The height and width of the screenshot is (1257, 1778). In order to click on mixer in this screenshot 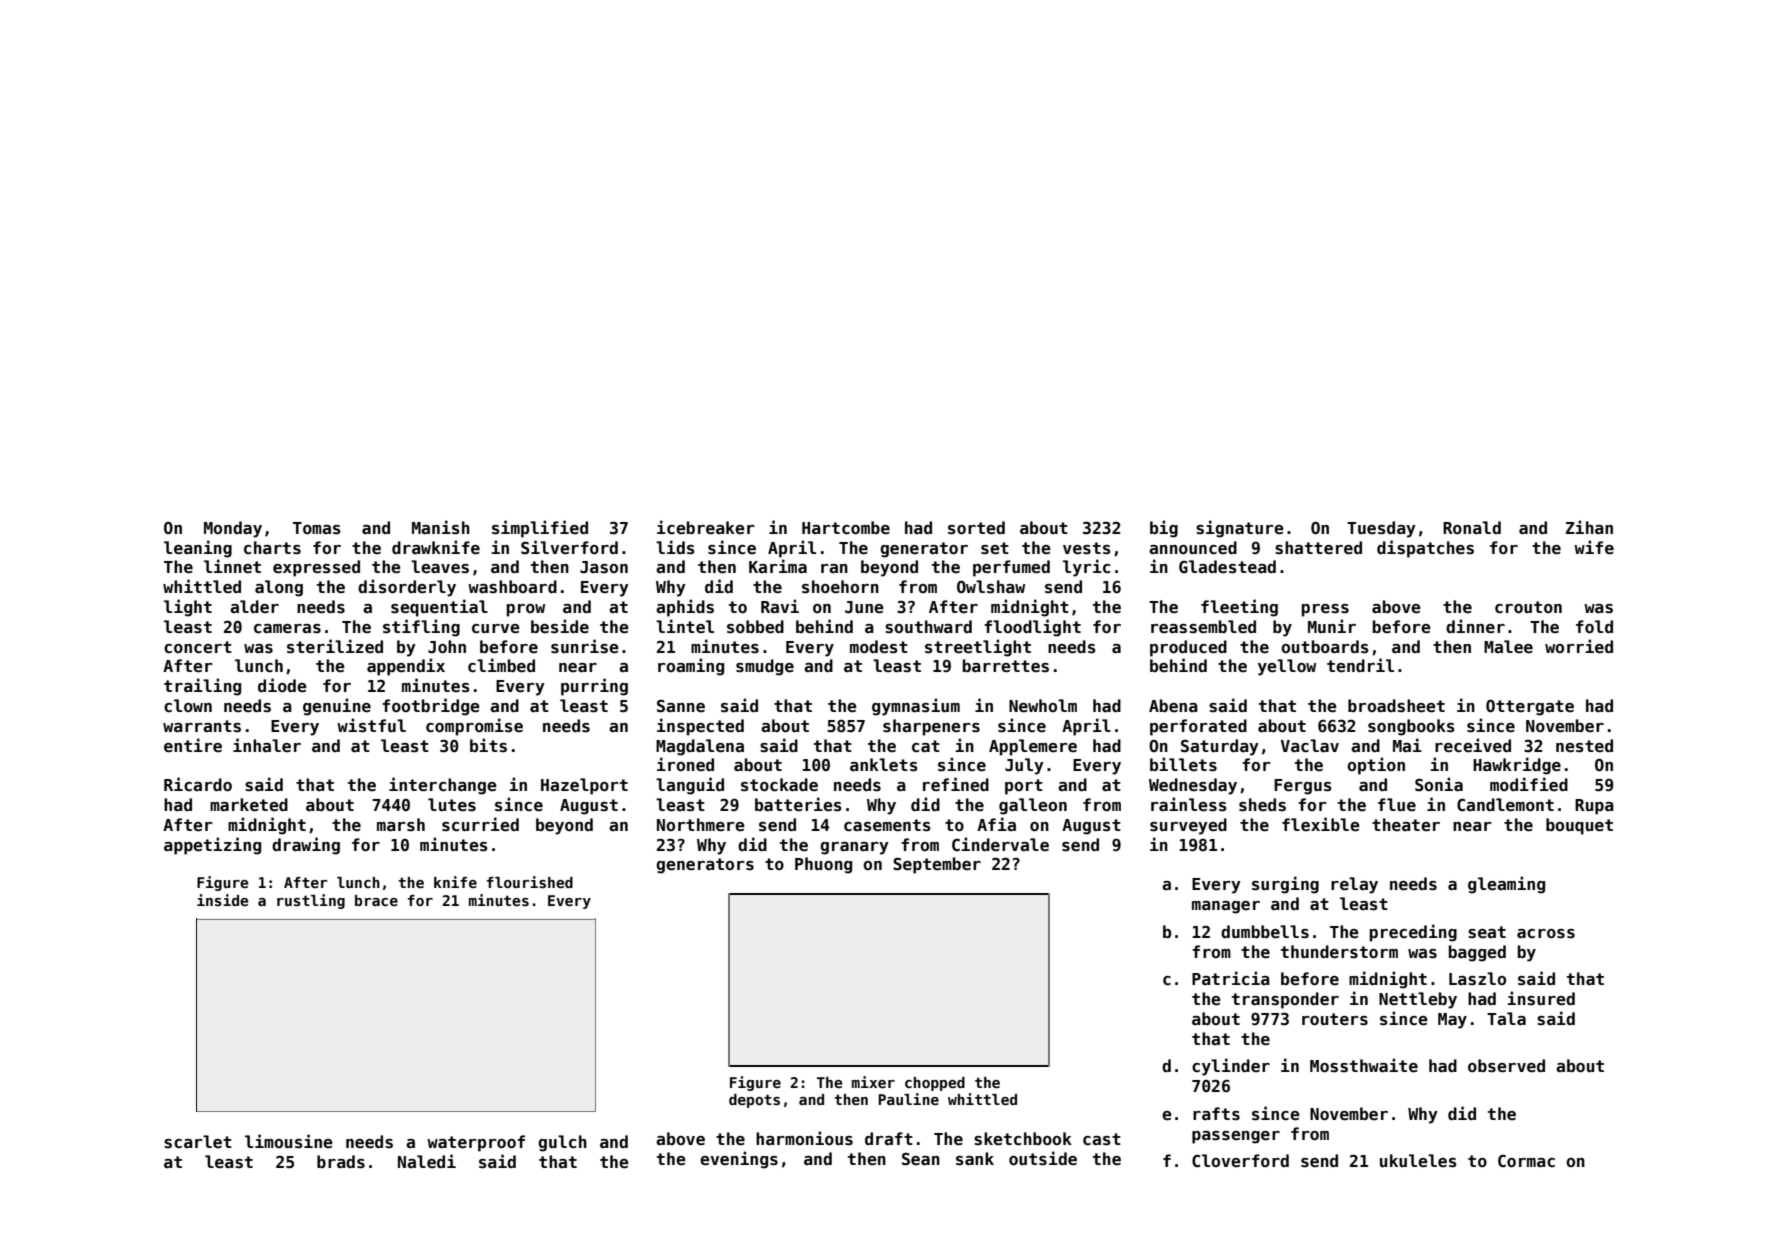, I will do `click(873, 1082)`.
